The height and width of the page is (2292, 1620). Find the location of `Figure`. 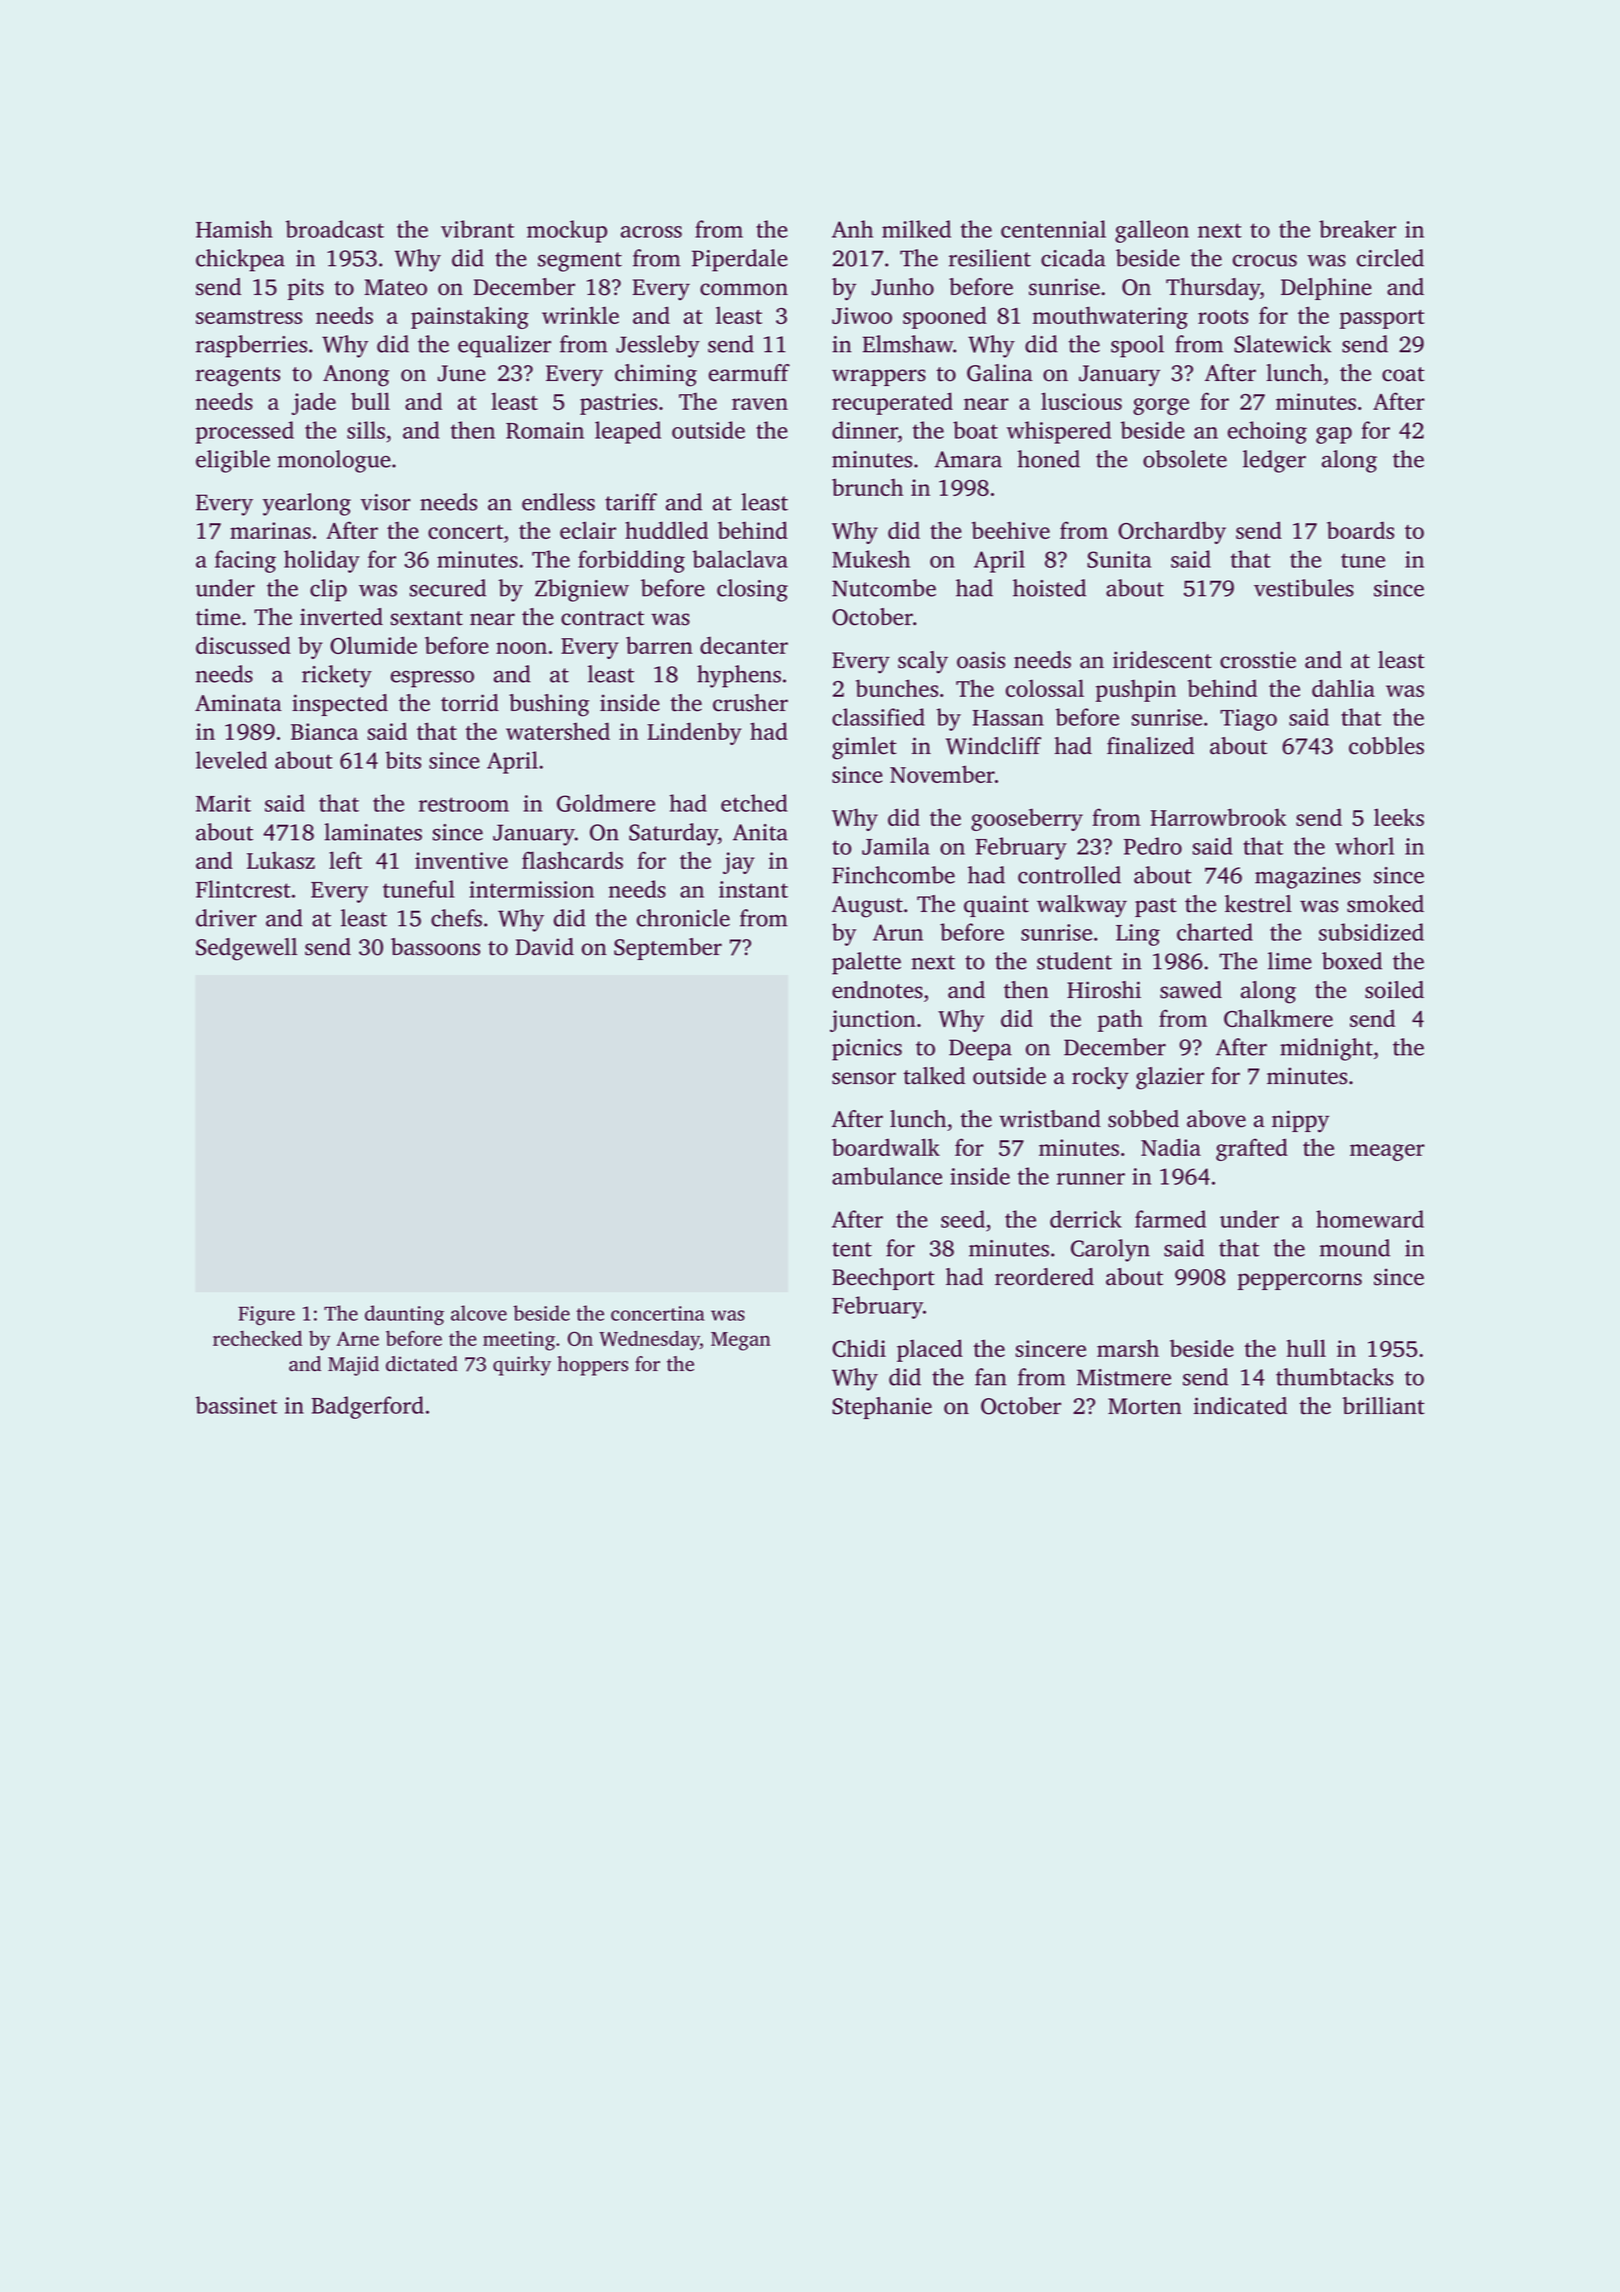

Figure is located at coordinates (266, 1315).
